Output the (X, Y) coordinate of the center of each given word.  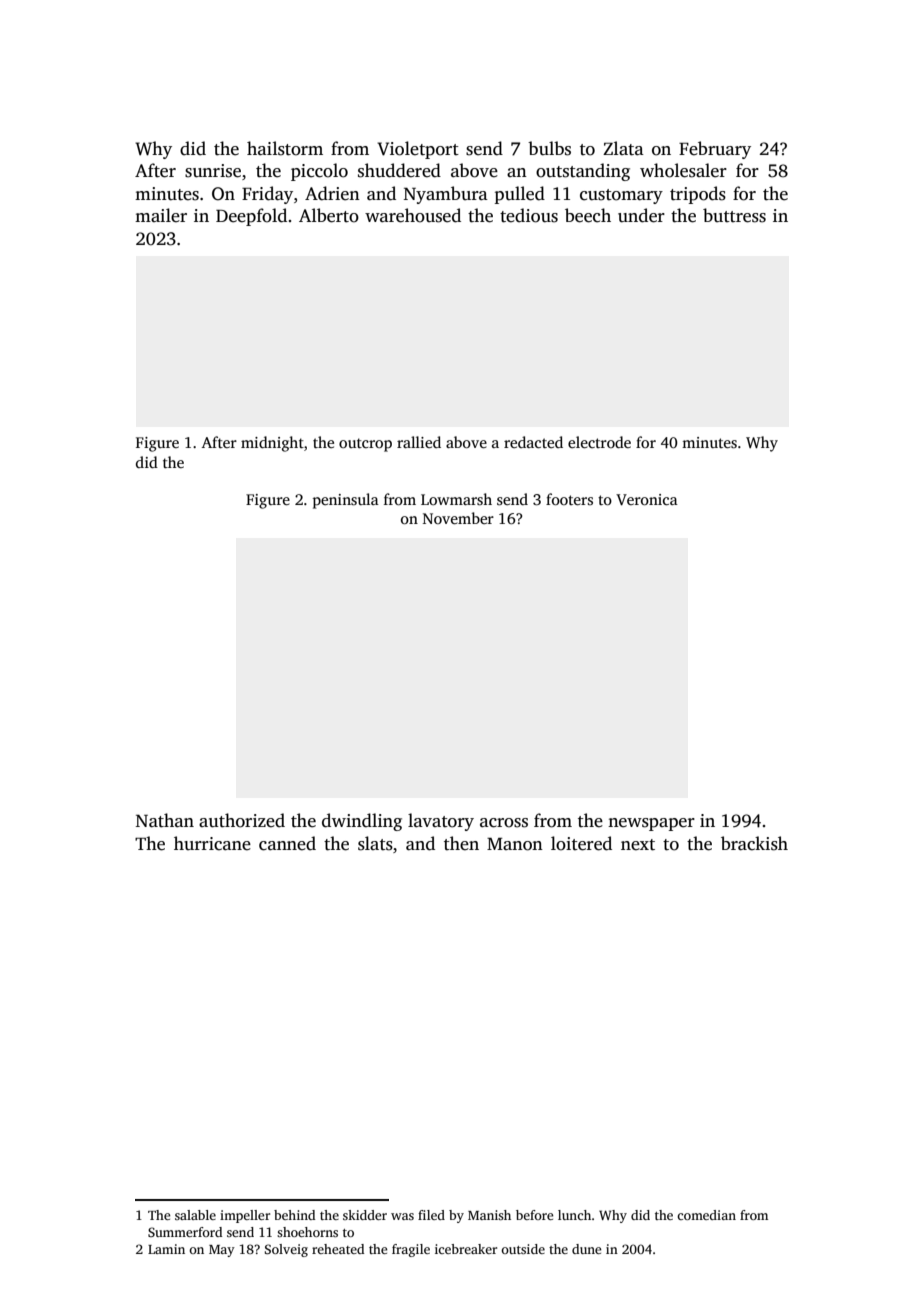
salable (195, 1215)
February (715, 150)
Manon (515, 844)
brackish (754, 843)
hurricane (212, 843)
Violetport (418, 150)
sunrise (213, 171)
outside (523, 1249)
